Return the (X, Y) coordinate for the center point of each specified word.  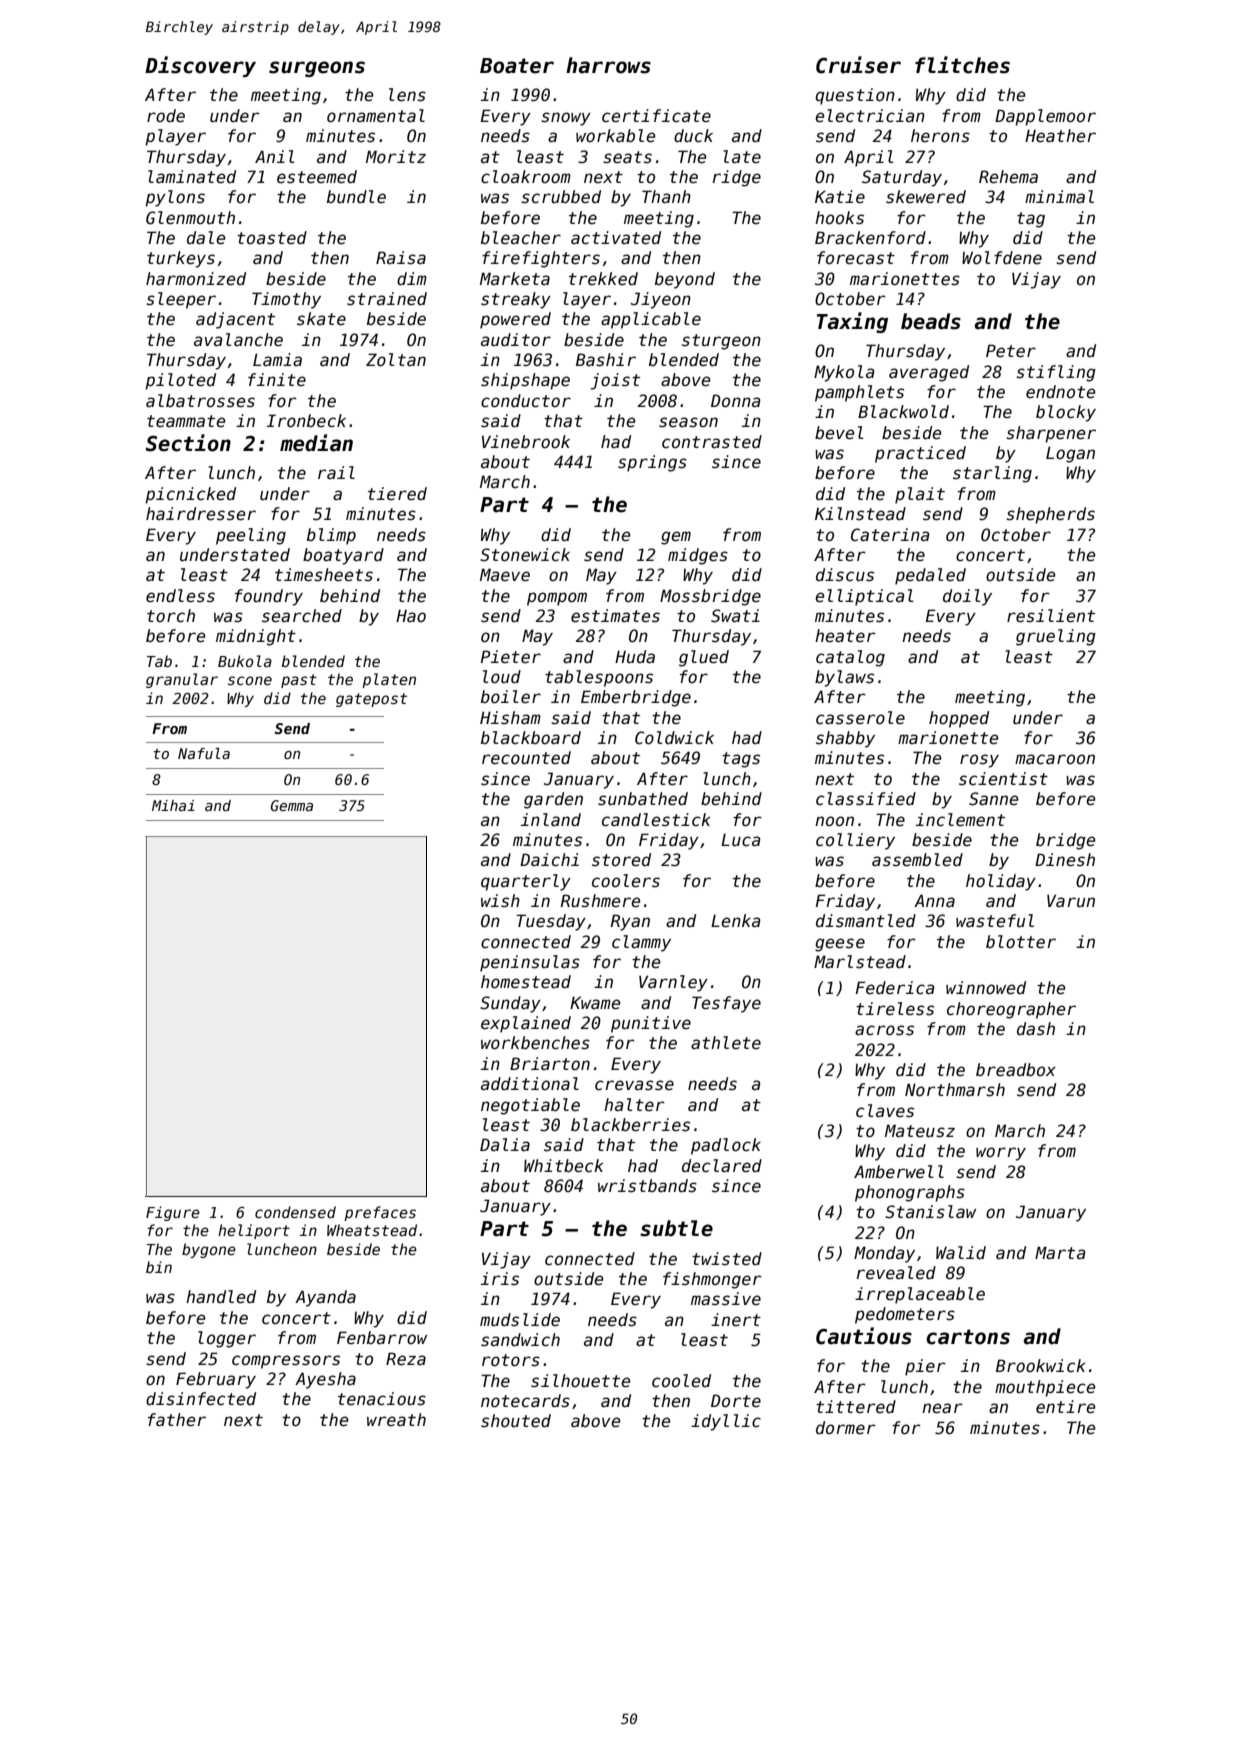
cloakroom (526, 177)
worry (1001, 1154)
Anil (274, 156)
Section (188, 443)
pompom (557, 599)
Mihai (173, 805)
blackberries (630, 1125)
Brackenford (870, 238)
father (177, 1420)
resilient (1051, 616)
